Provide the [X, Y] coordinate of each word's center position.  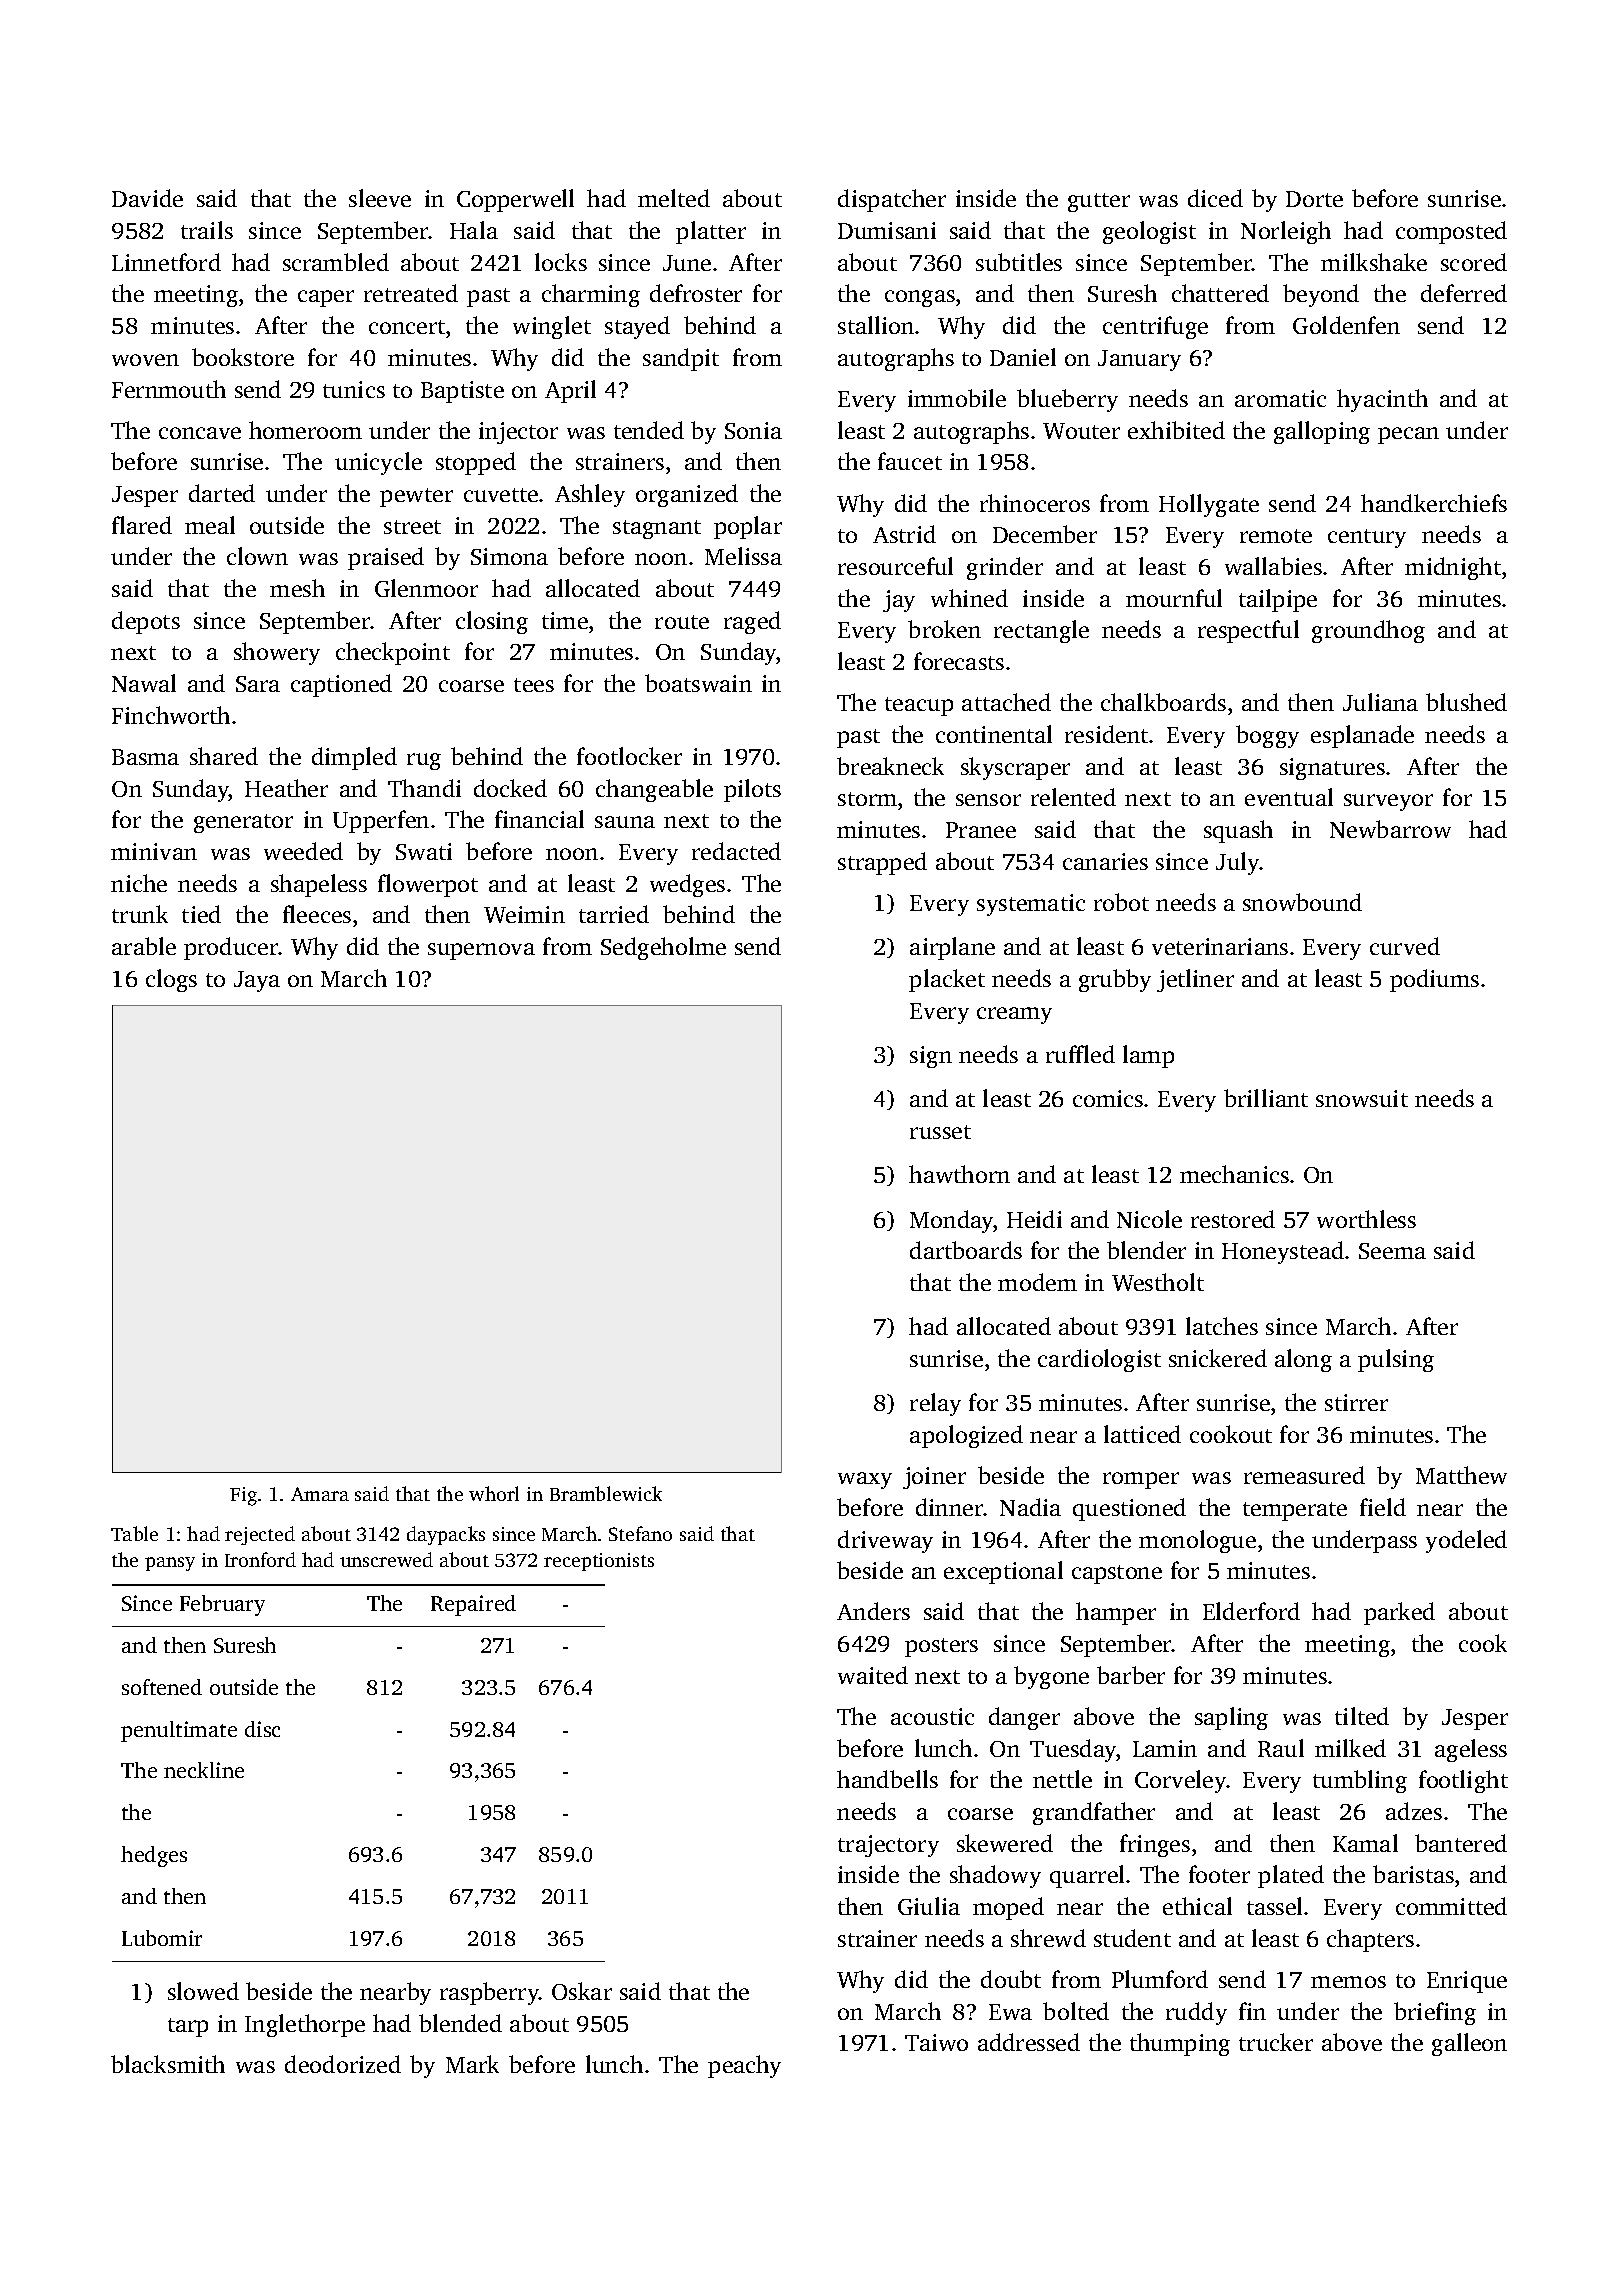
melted [674, 198]
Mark [472, 2064]
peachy [744, 2066]
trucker [1276, 2042]
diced [1215, 198]
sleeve [380, 198]
